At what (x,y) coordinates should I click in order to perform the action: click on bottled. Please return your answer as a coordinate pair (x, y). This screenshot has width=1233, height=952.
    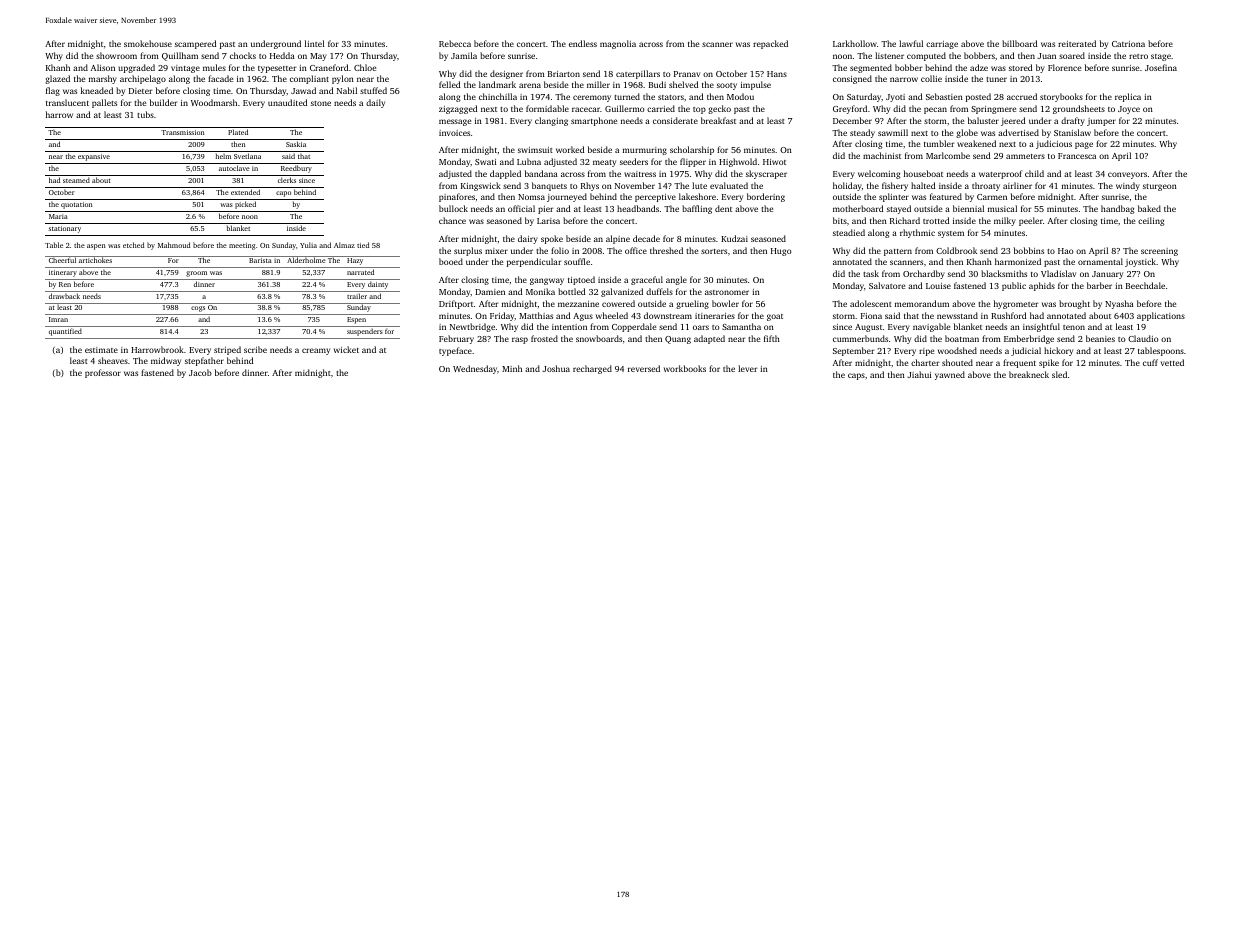
    Looking at the image, I should click on (571, 291).
